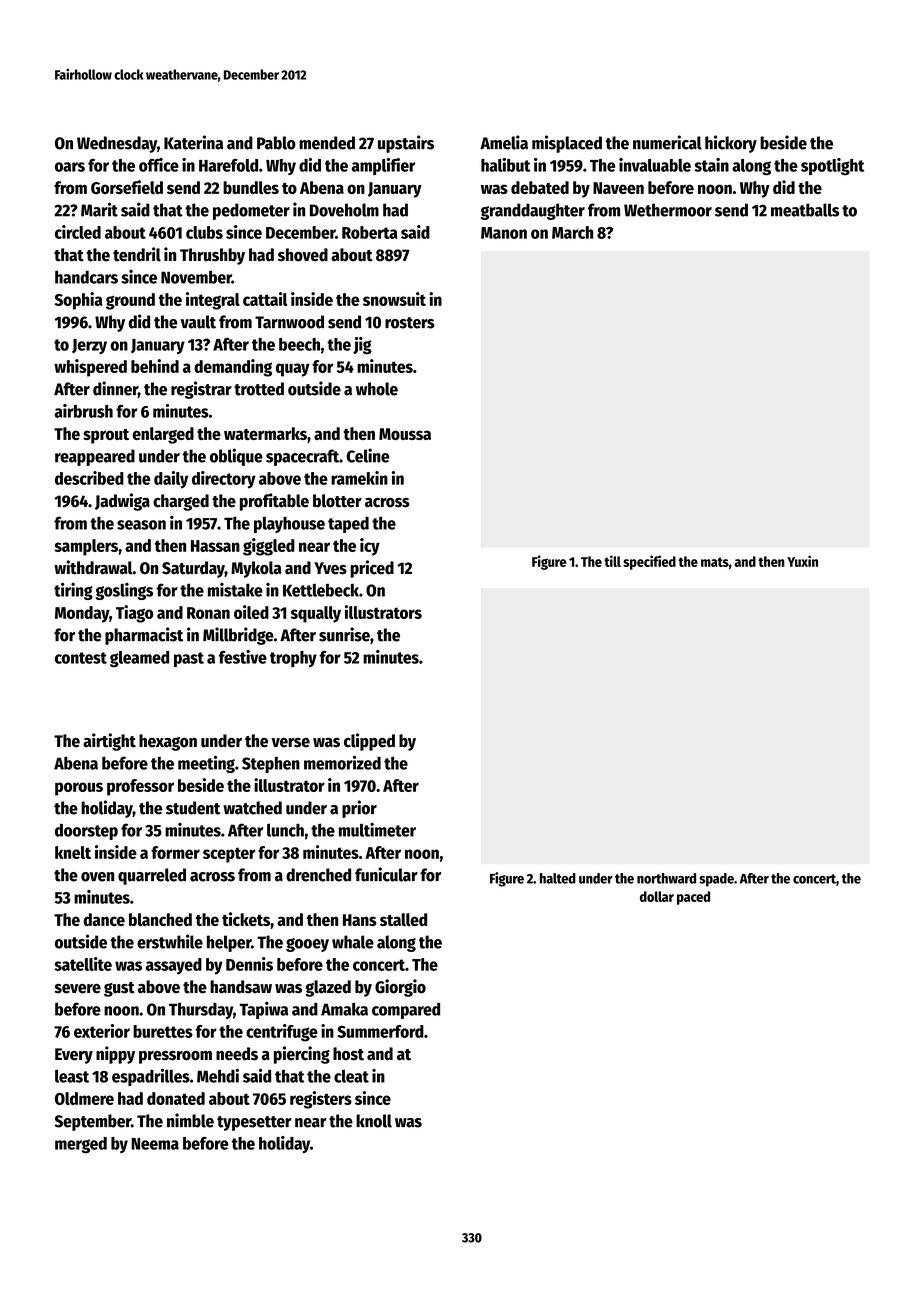  What do you see at coordinates (716, 880) in the screenshot?
I see `spade` at bounding box center [716, 880].
